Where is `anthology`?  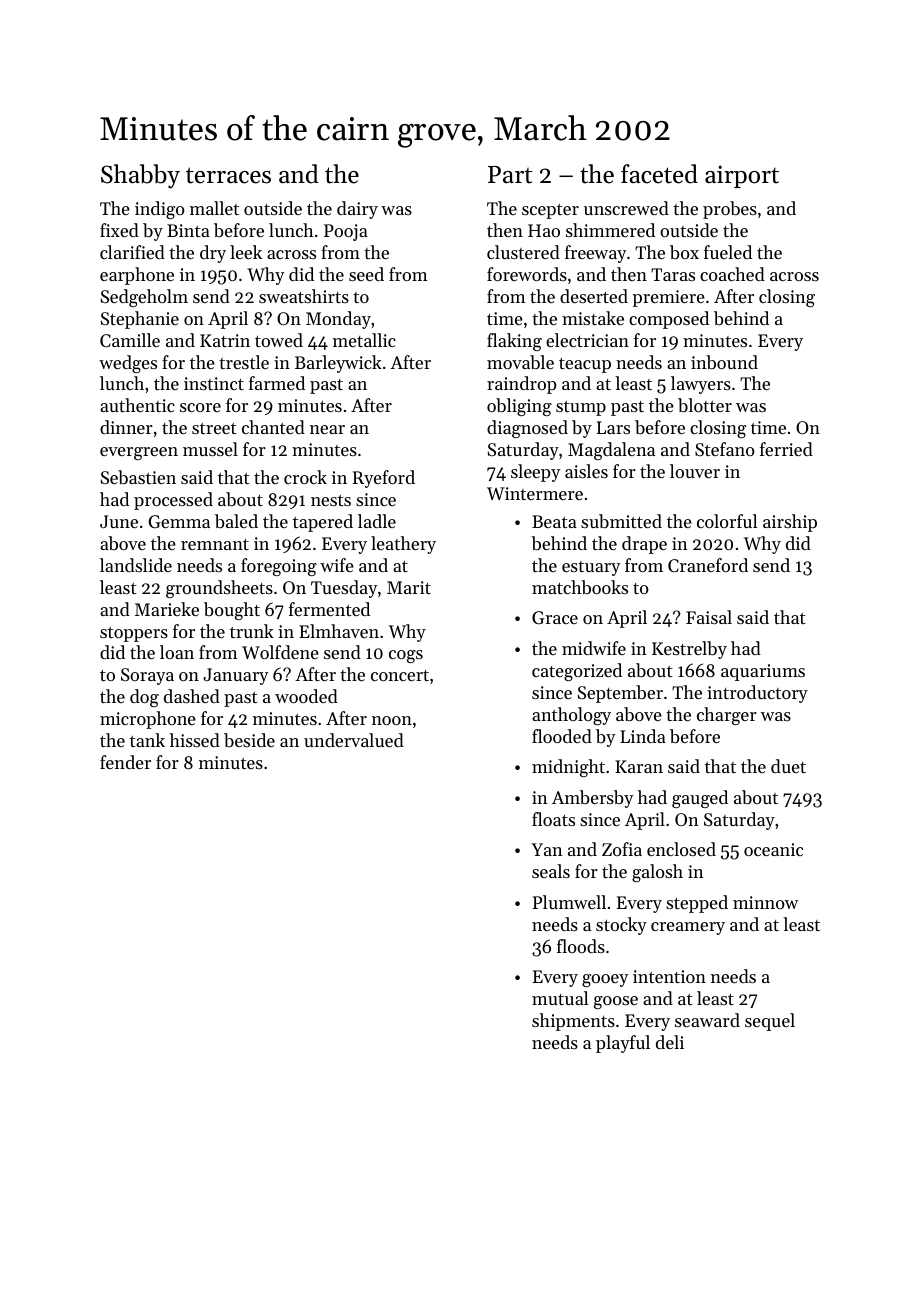 anthology is located at coordinates (571, 716).
